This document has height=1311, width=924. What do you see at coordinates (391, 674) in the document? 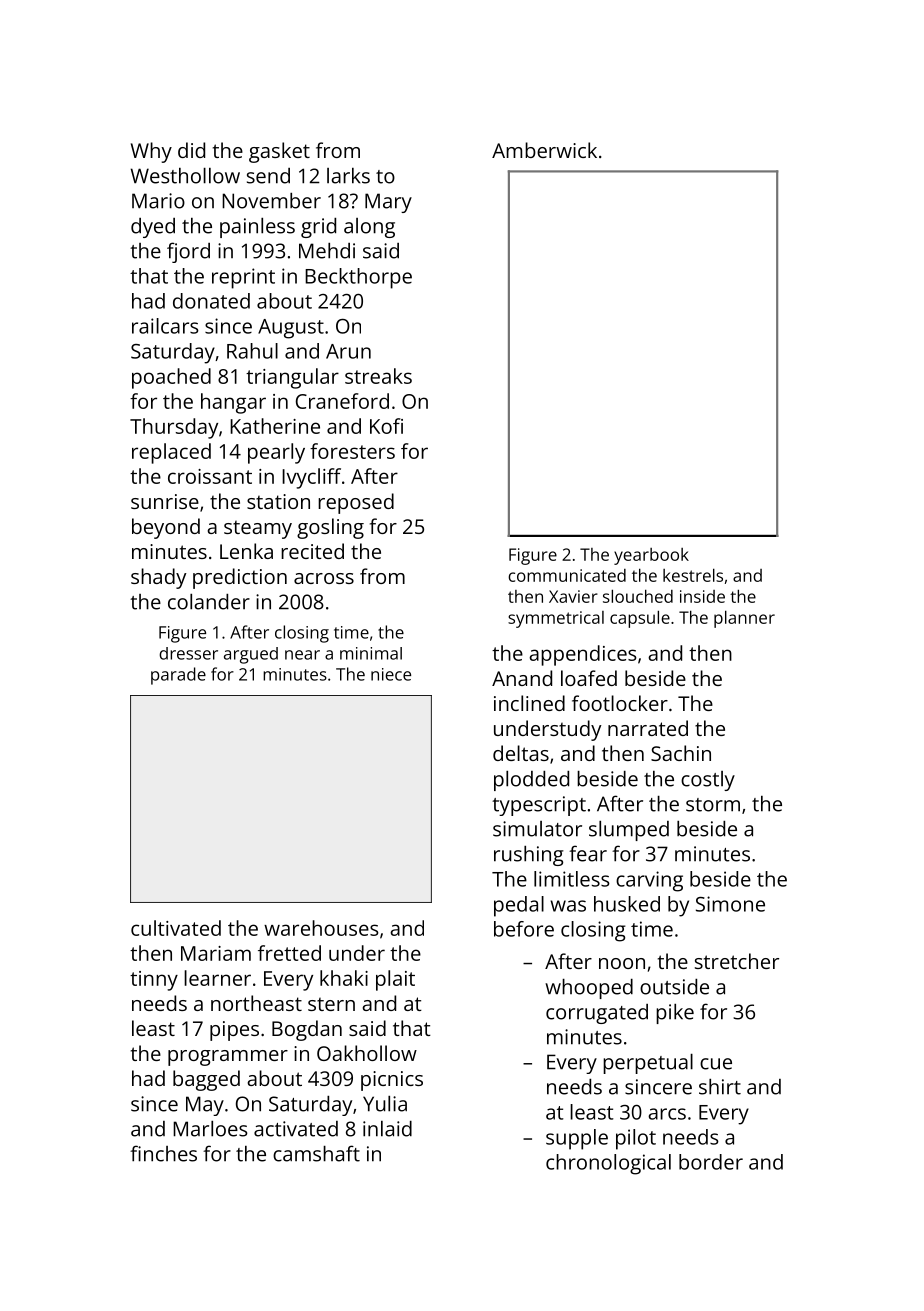
I see `niece` at bounding box center [391, 674].
